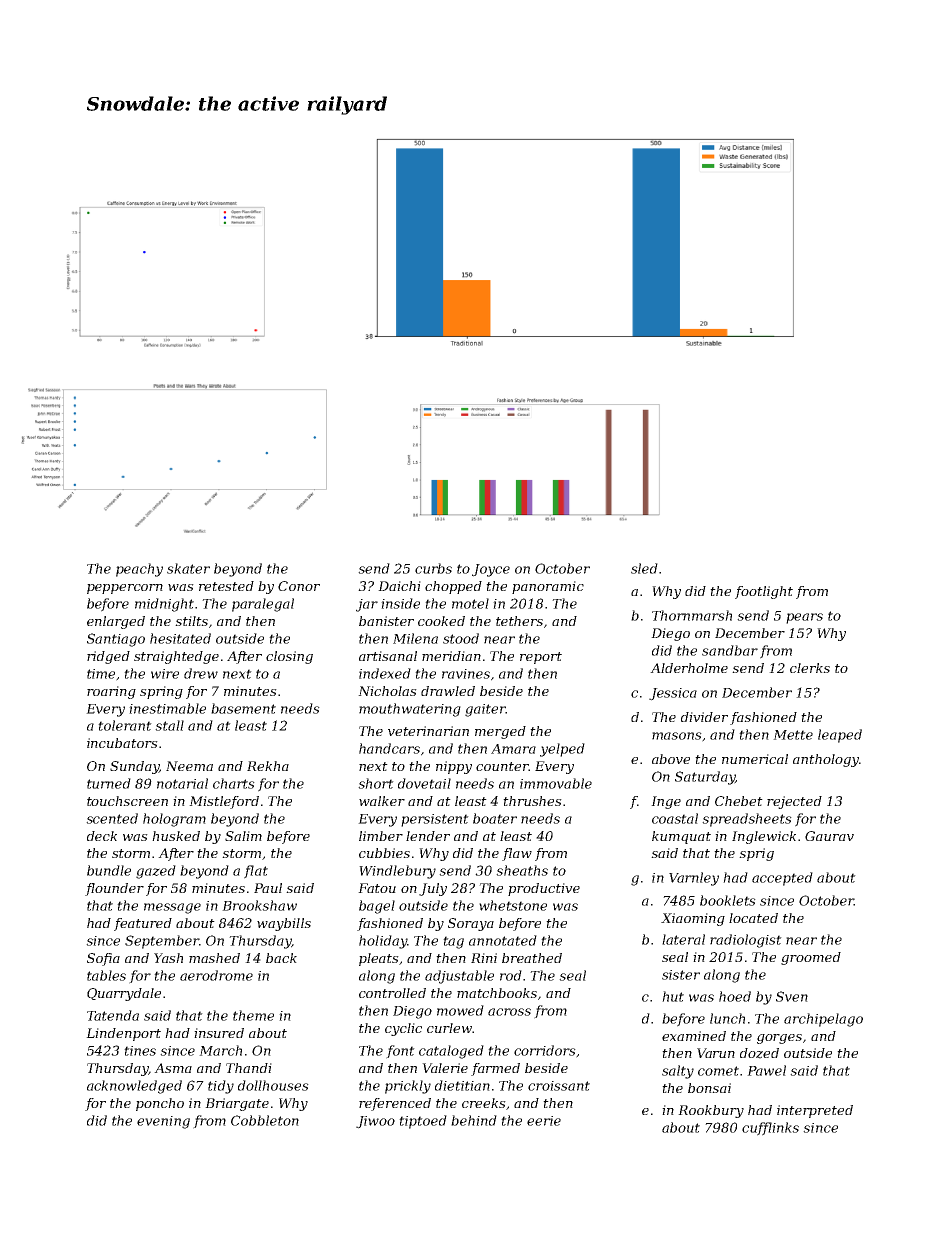  What do you see at coordinates (829, 836) in the page?
I see `Gaurav` at bounding box center [829, 836].
